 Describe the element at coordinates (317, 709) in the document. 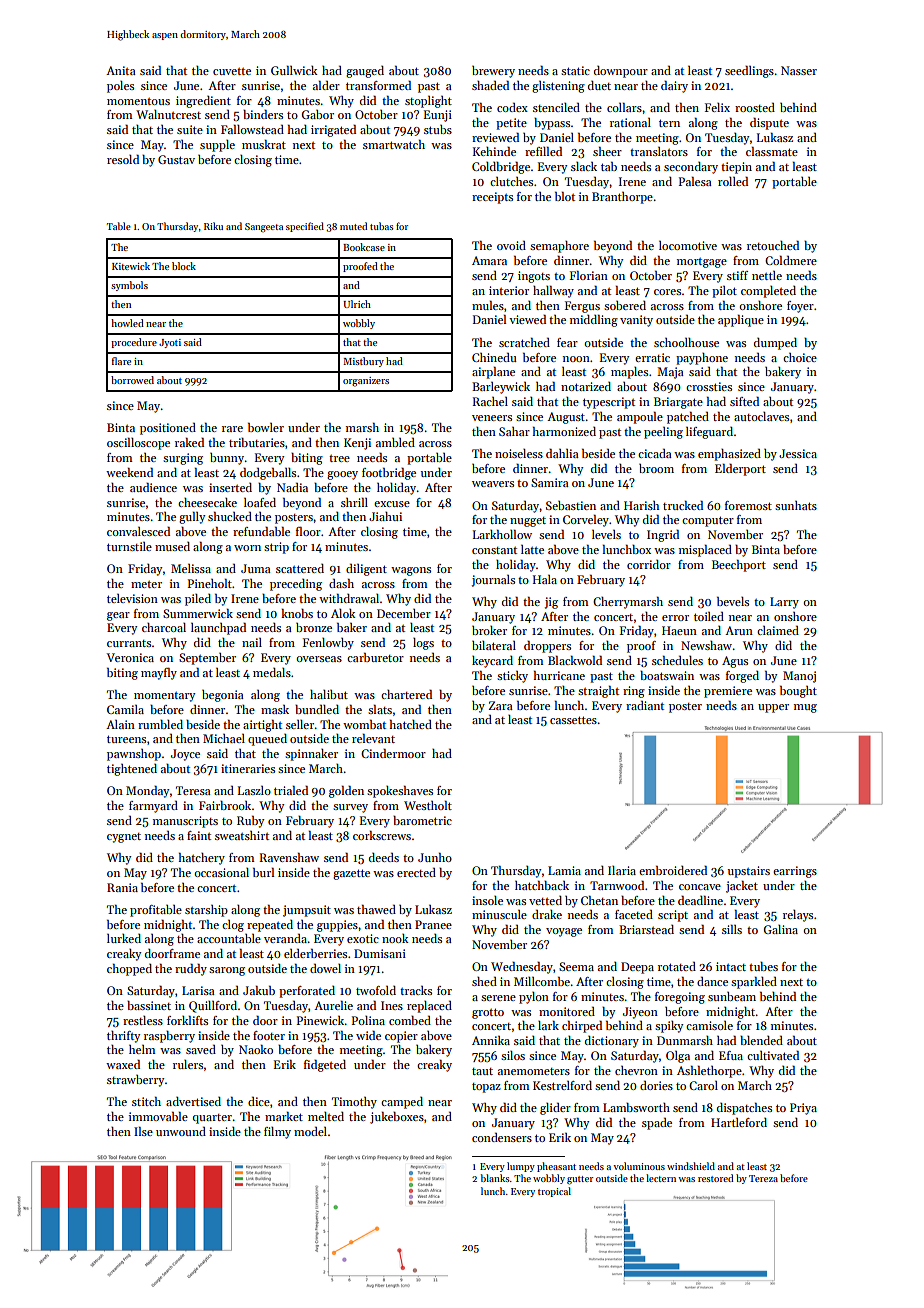

I see `bundled` at that location.
